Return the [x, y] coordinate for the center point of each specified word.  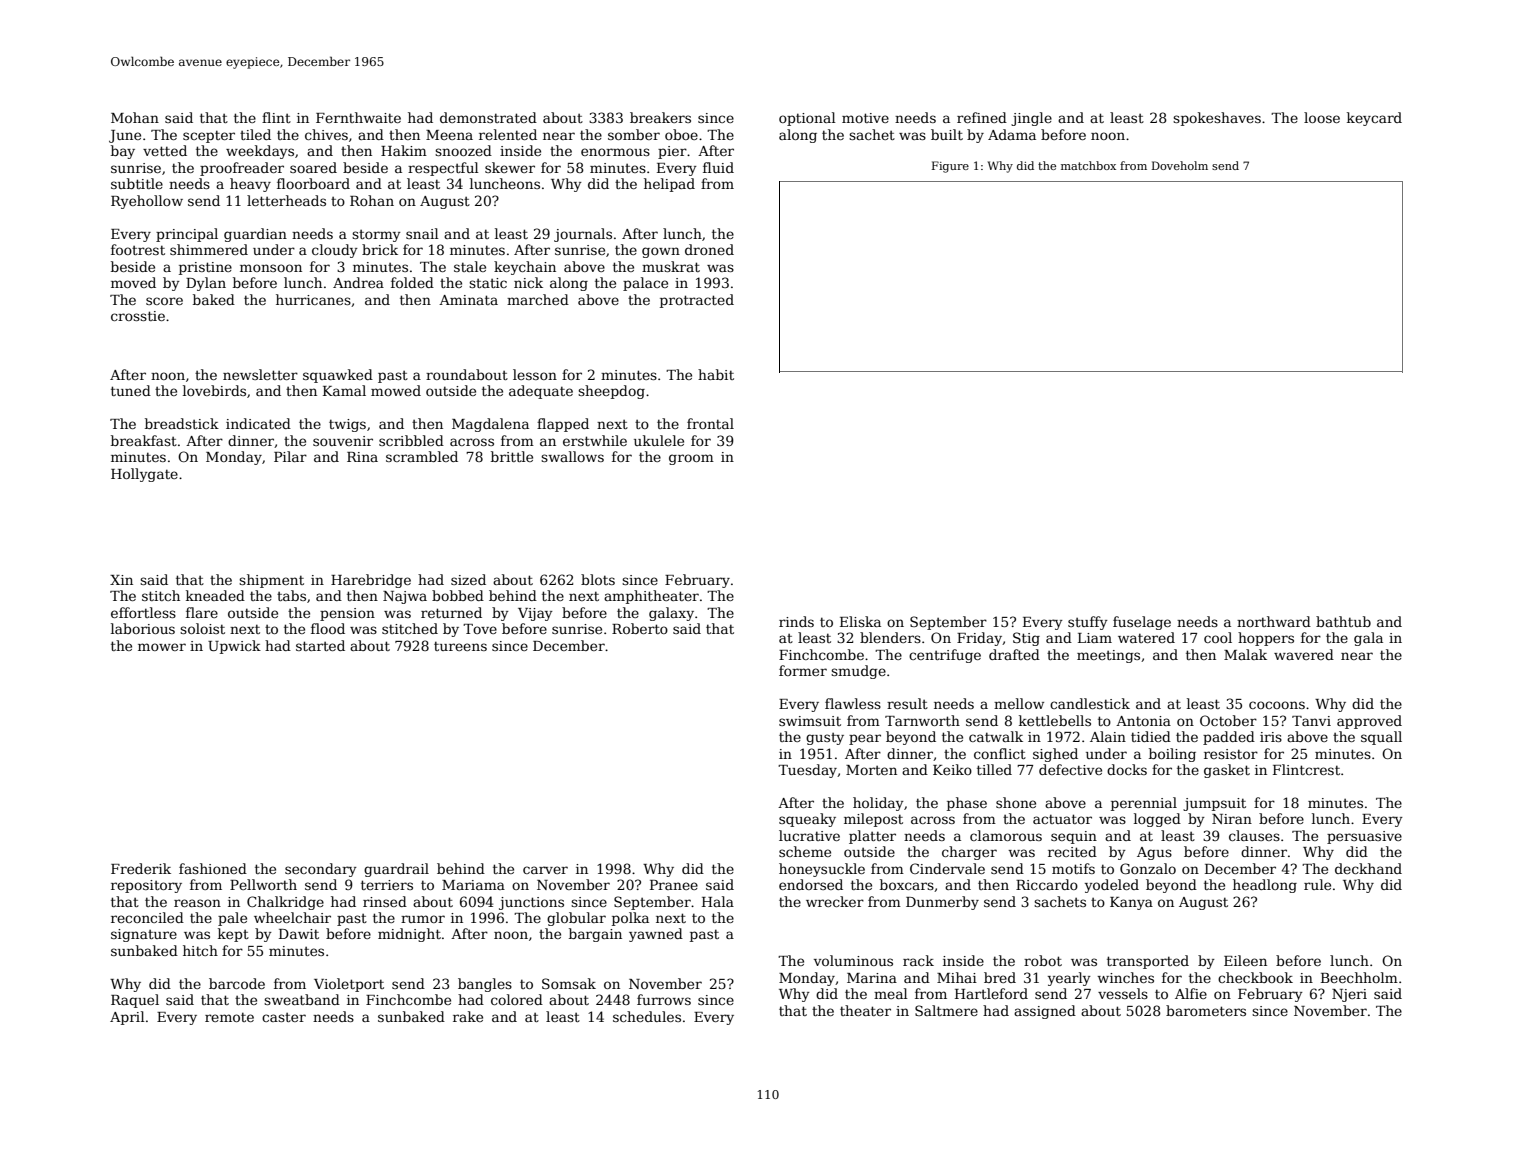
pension [347, 614]
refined [982, 117]
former [803, 670]
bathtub [1343, 621]
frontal [710, 423]
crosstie [138, 316]
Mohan [135, 117]
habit [716, 374]
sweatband [302, 999]
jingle [1031, 119]
